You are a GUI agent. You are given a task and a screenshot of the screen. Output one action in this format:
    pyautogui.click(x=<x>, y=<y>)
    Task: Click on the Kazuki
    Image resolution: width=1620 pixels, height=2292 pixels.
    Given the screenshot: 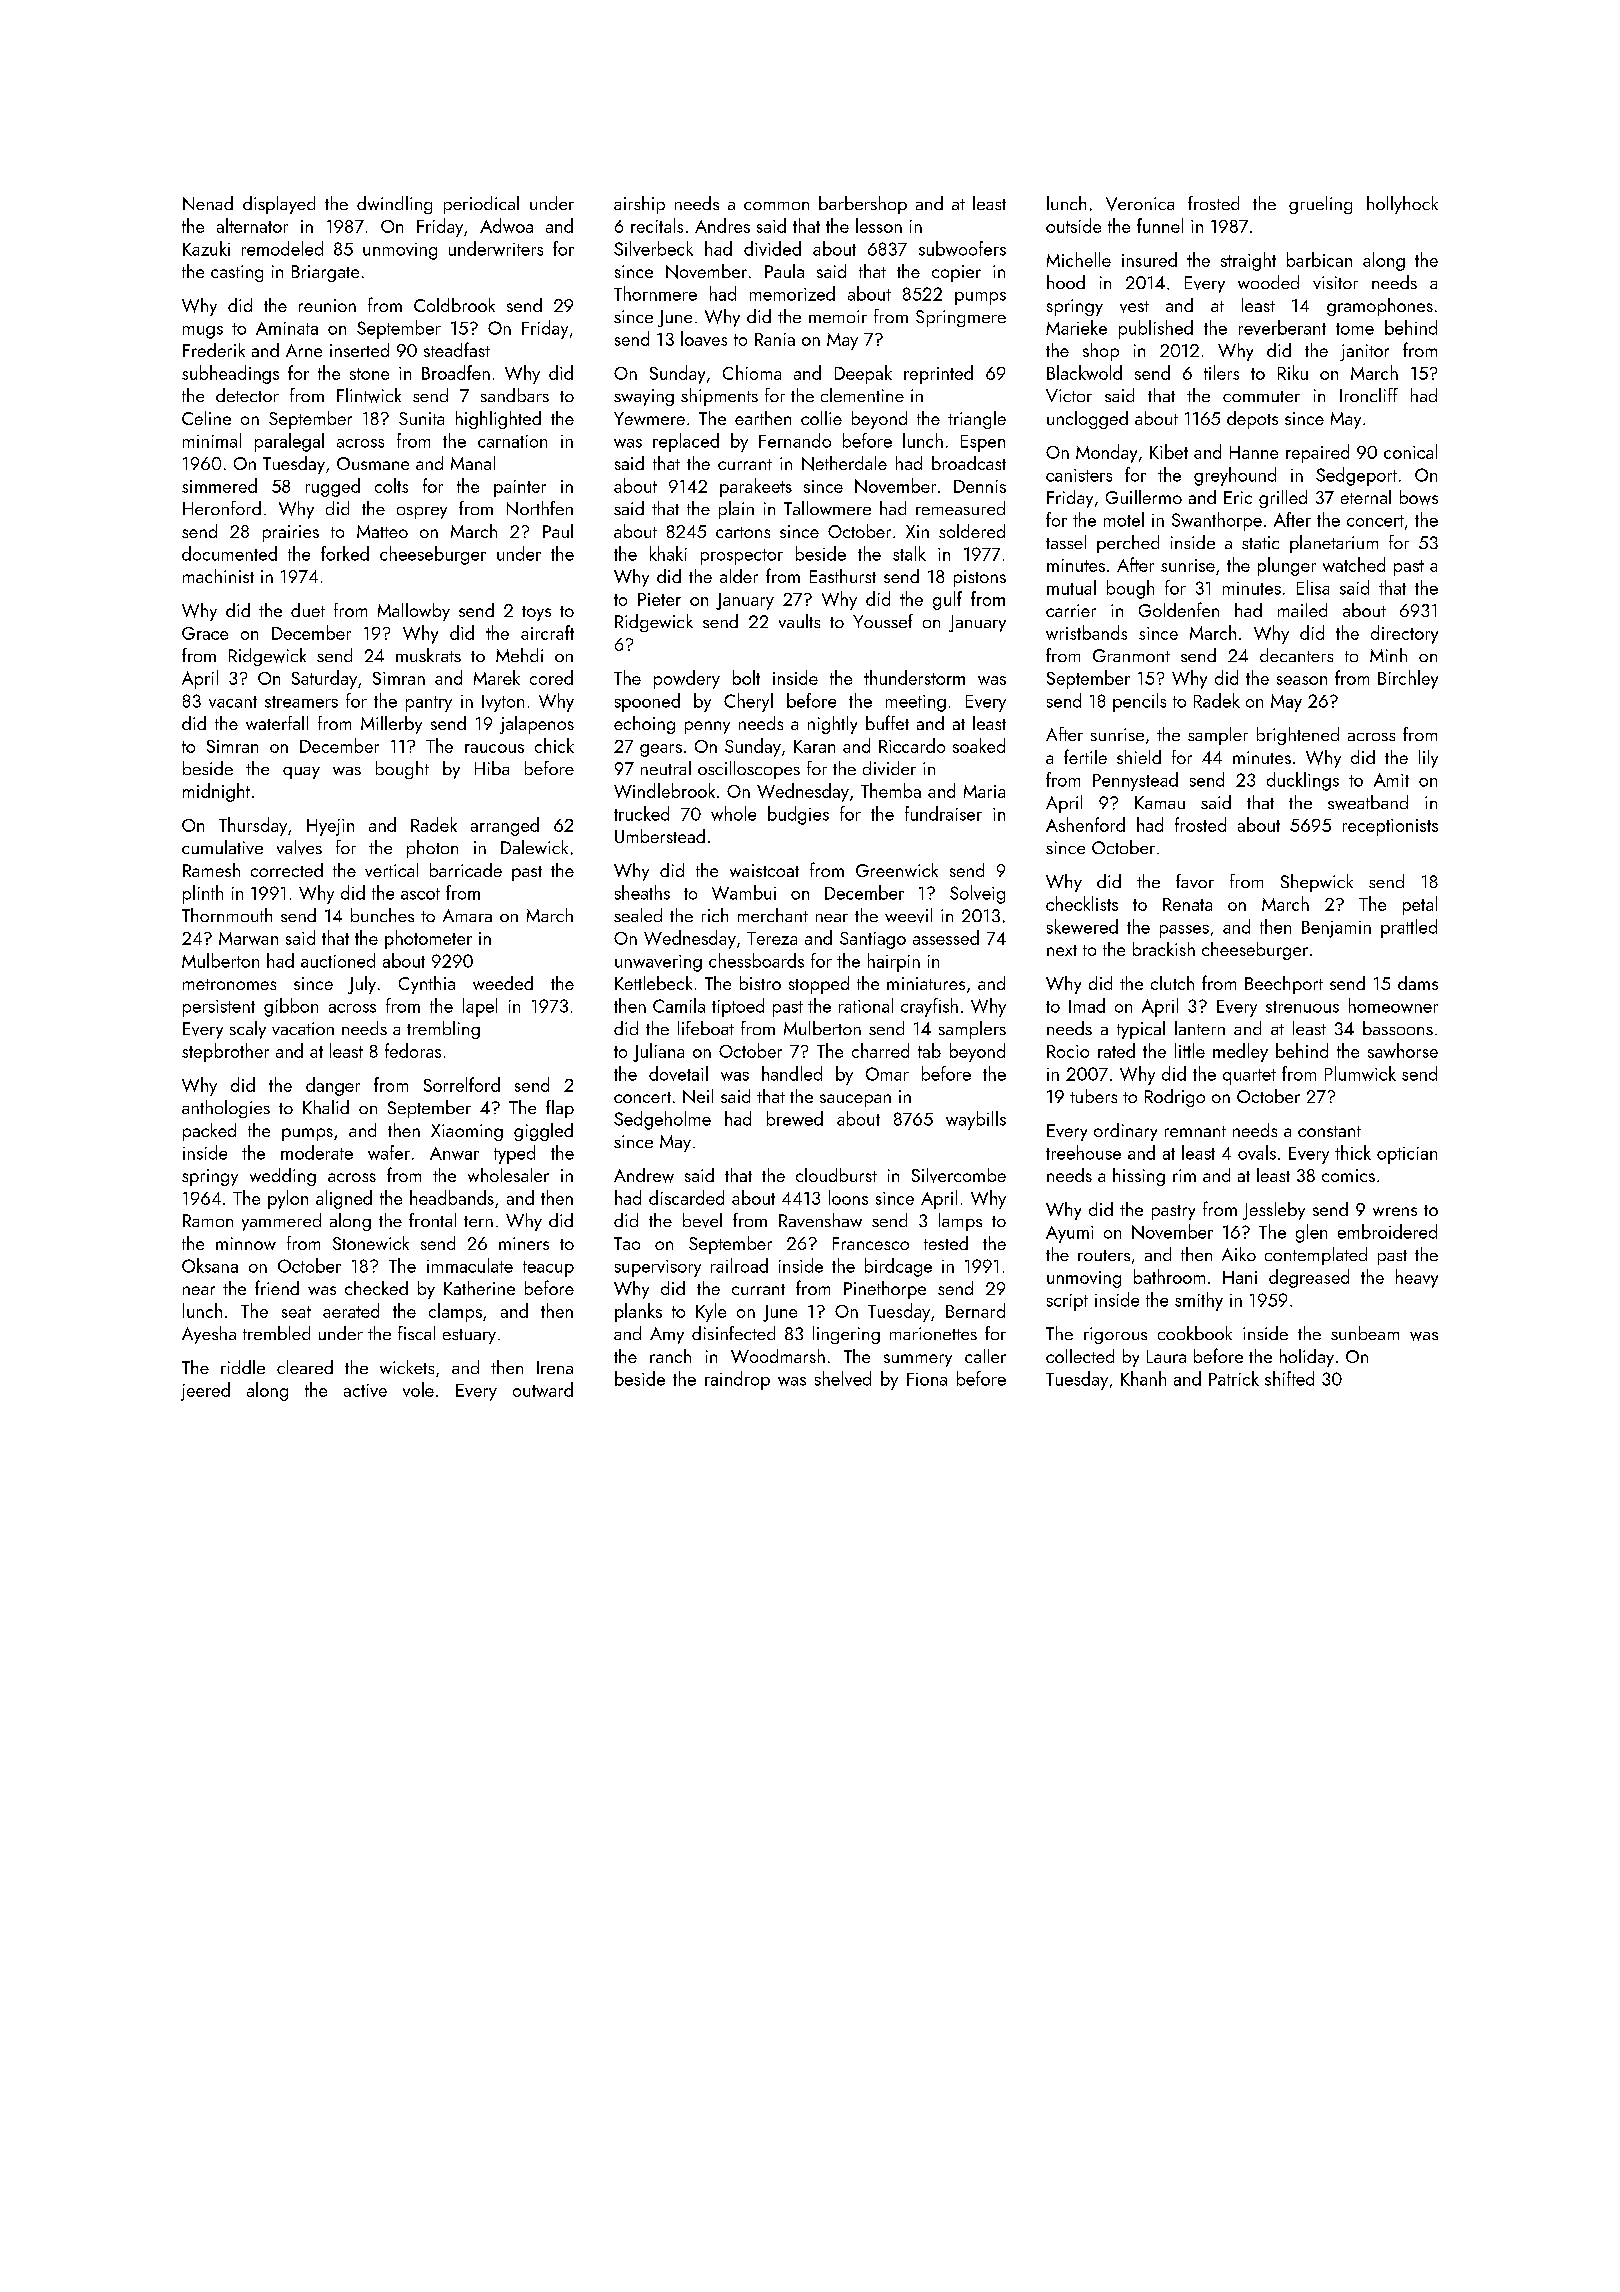 What is the action you would take?
    pyautogui.click(x=206, y=248)
